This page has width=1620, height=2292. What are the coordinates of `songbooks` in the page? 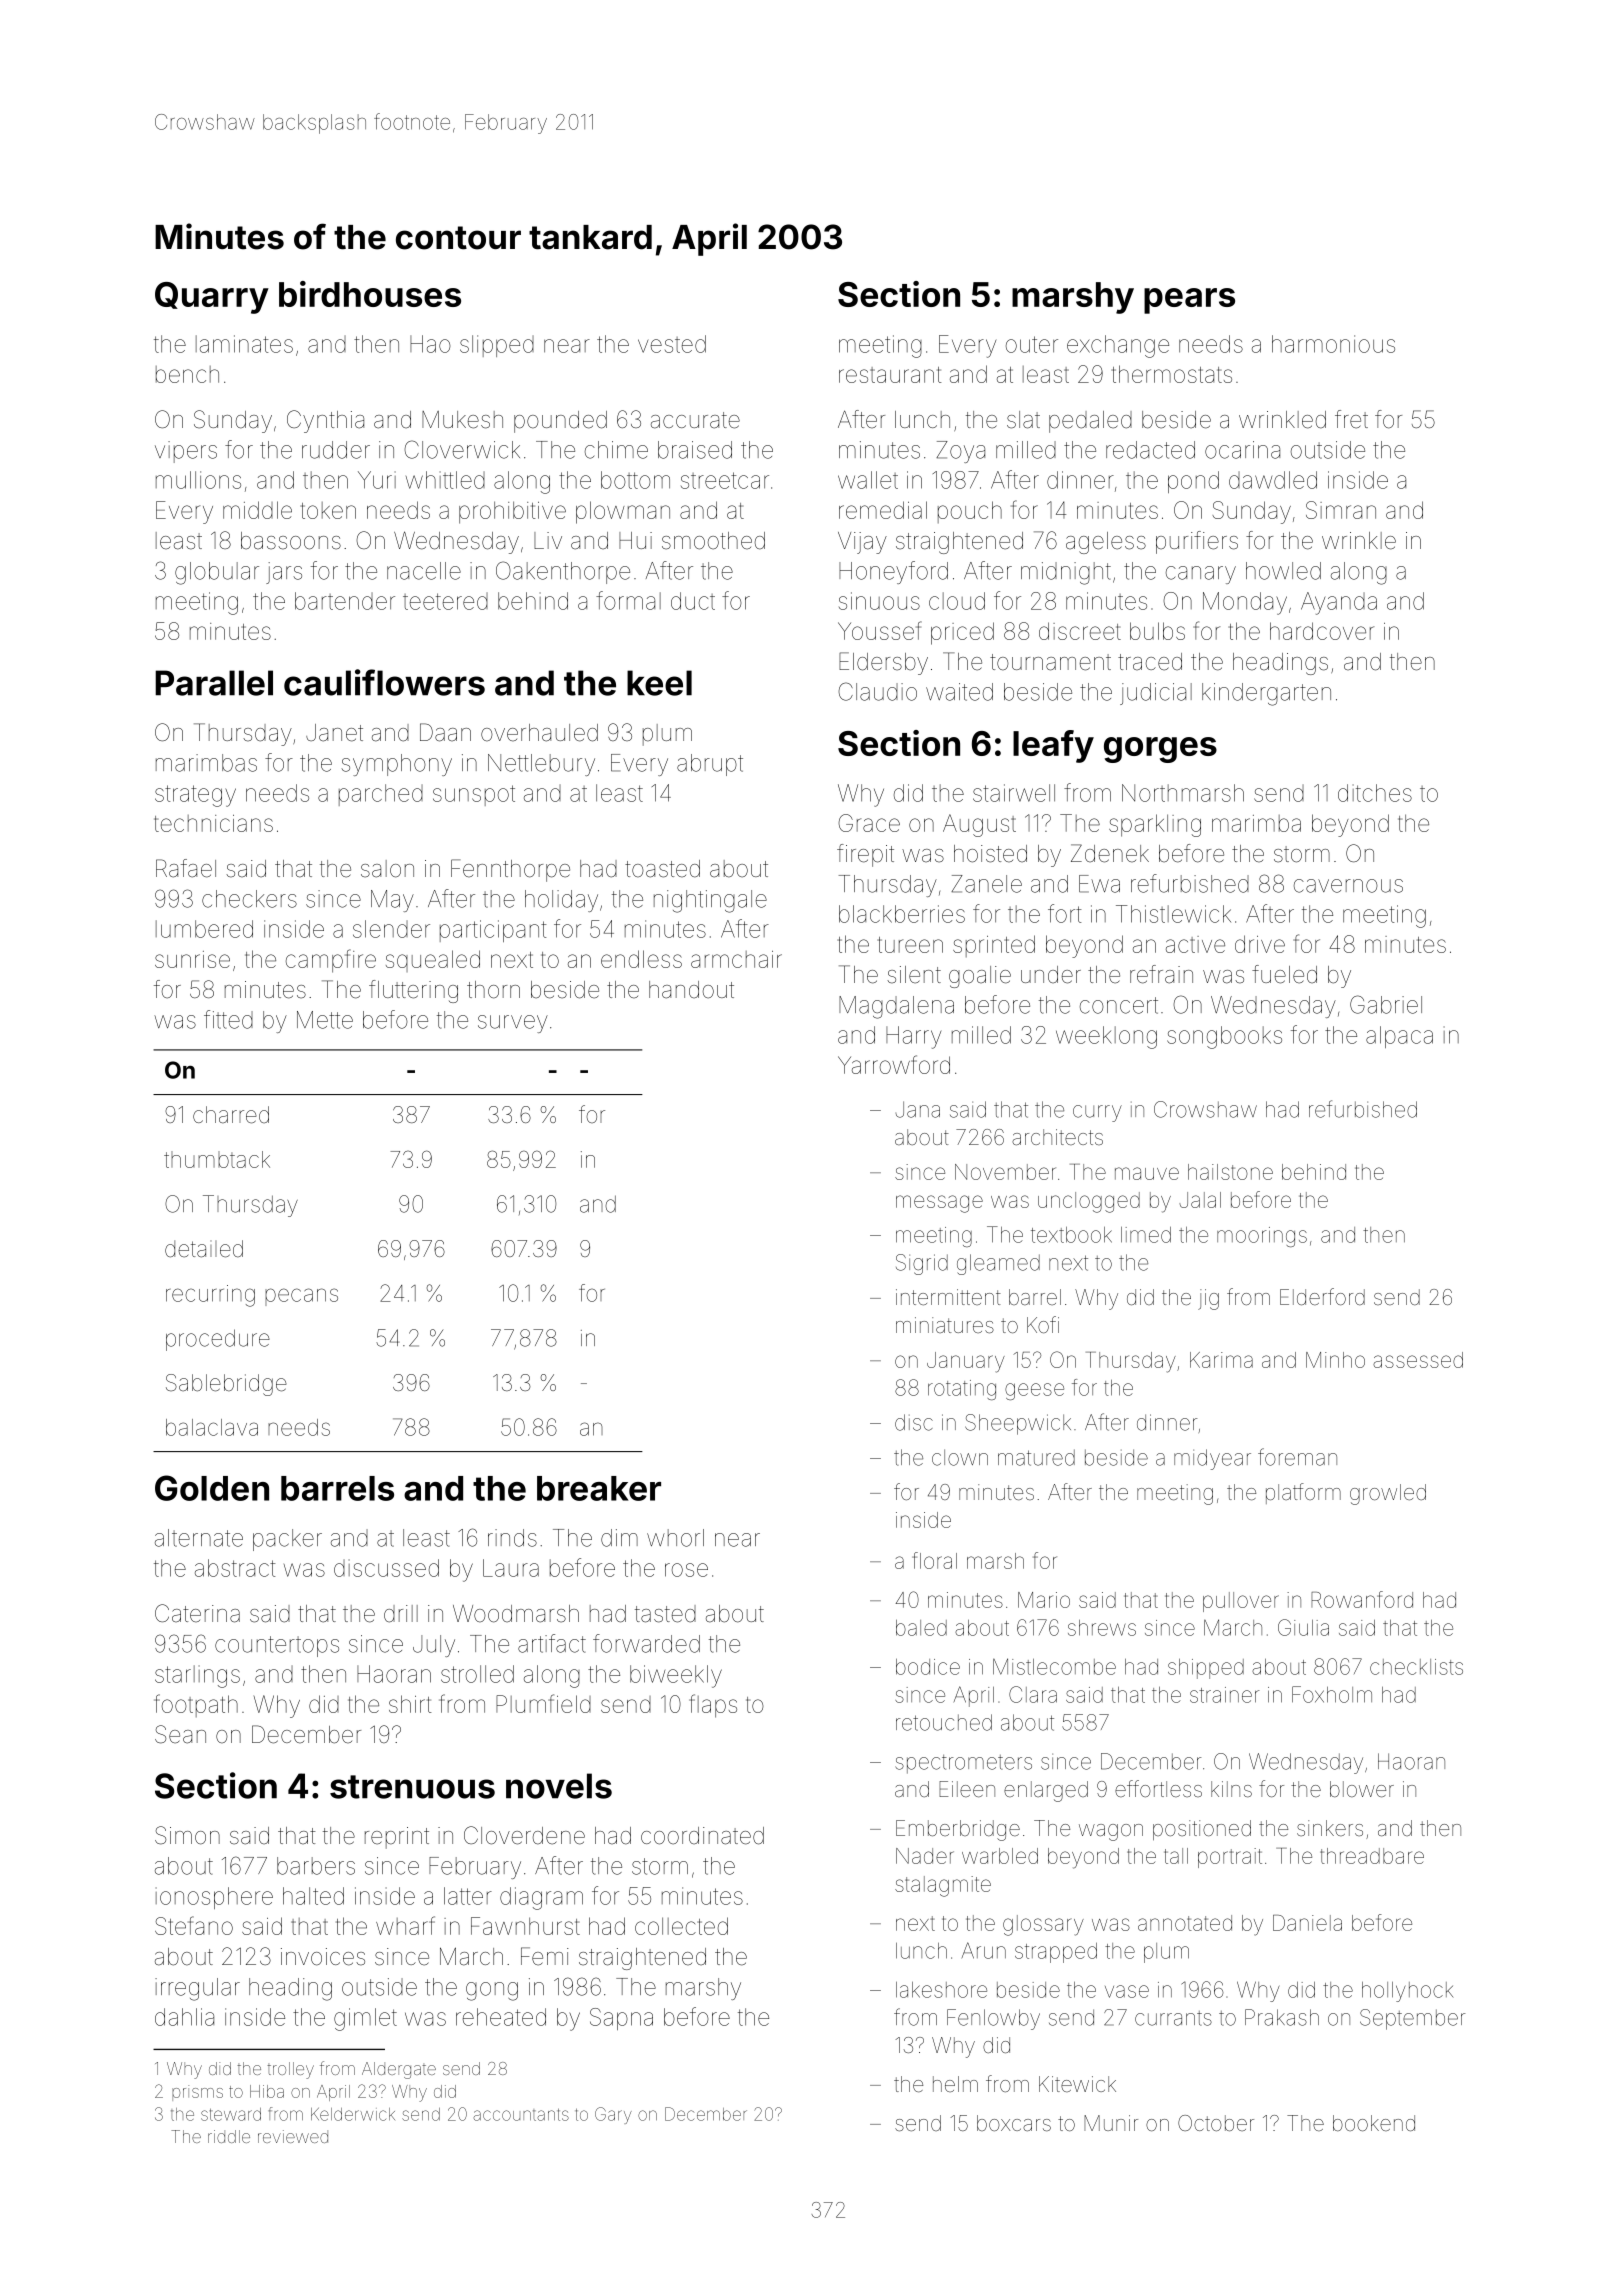 It's located at (1224, 1037).
